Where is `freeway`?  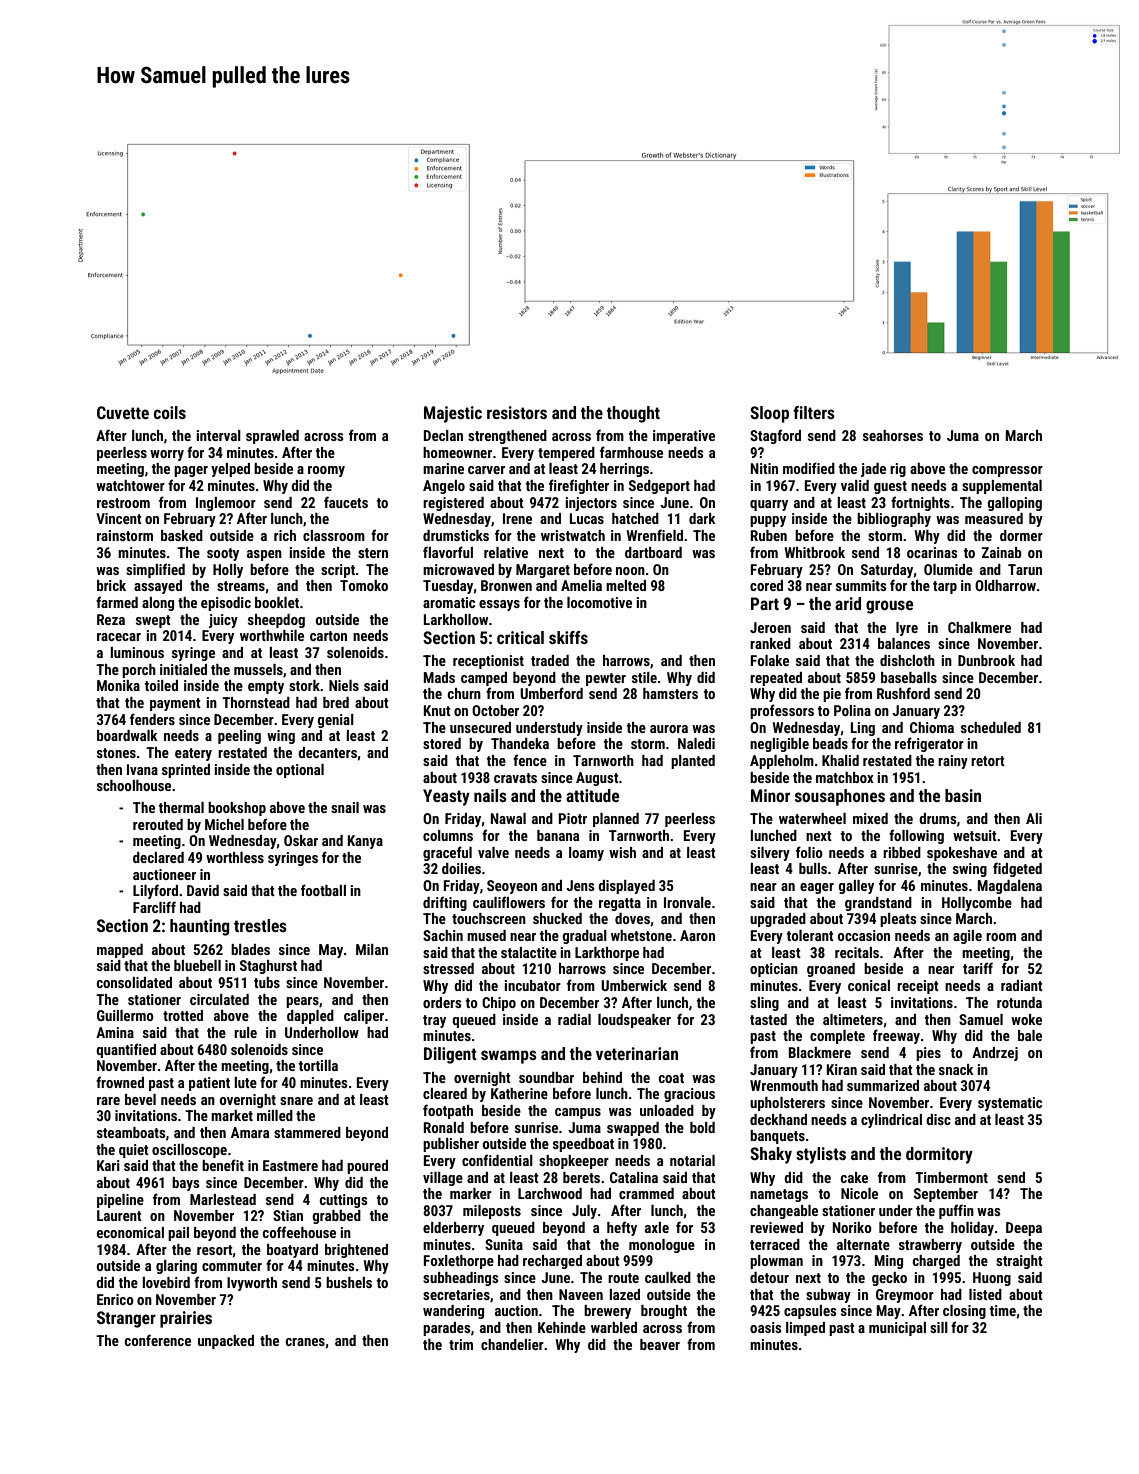
freeway is located at coordinates (896, 1036).
